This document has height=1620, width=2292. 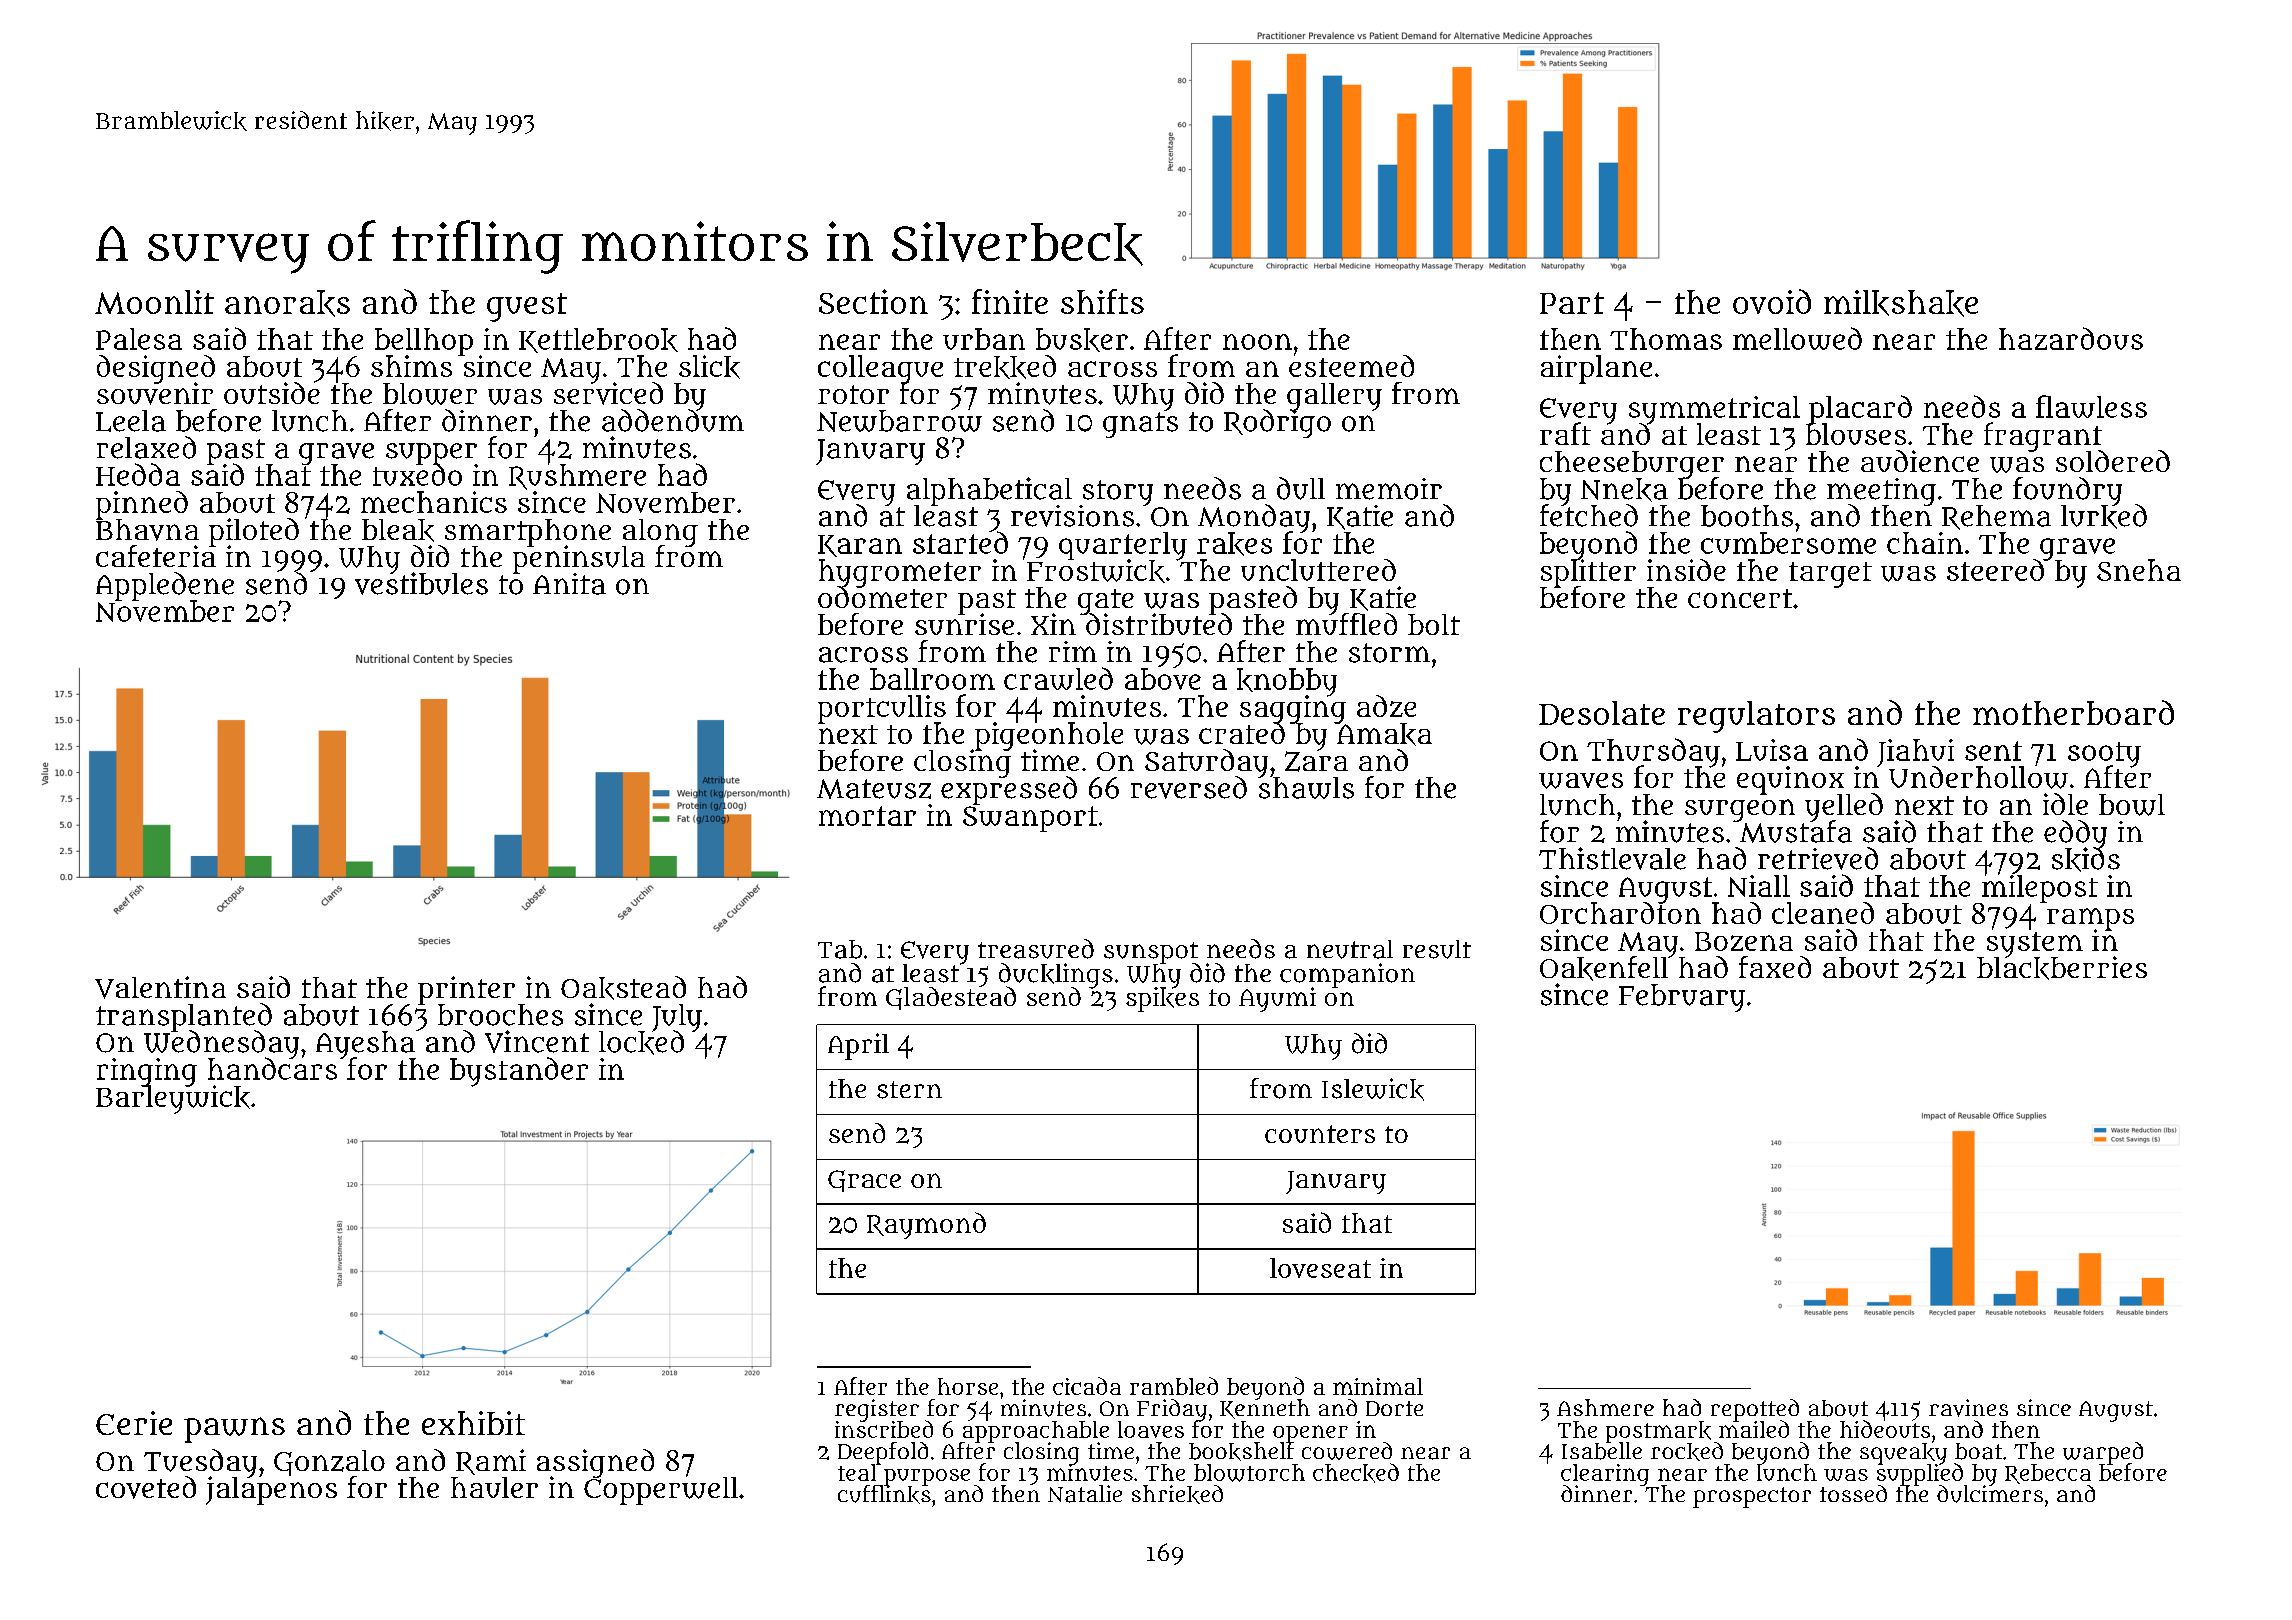 What do you see at coordinates (1752, 1497) in the document?
I see `prospector` at bounding box center [1752, 1497].
